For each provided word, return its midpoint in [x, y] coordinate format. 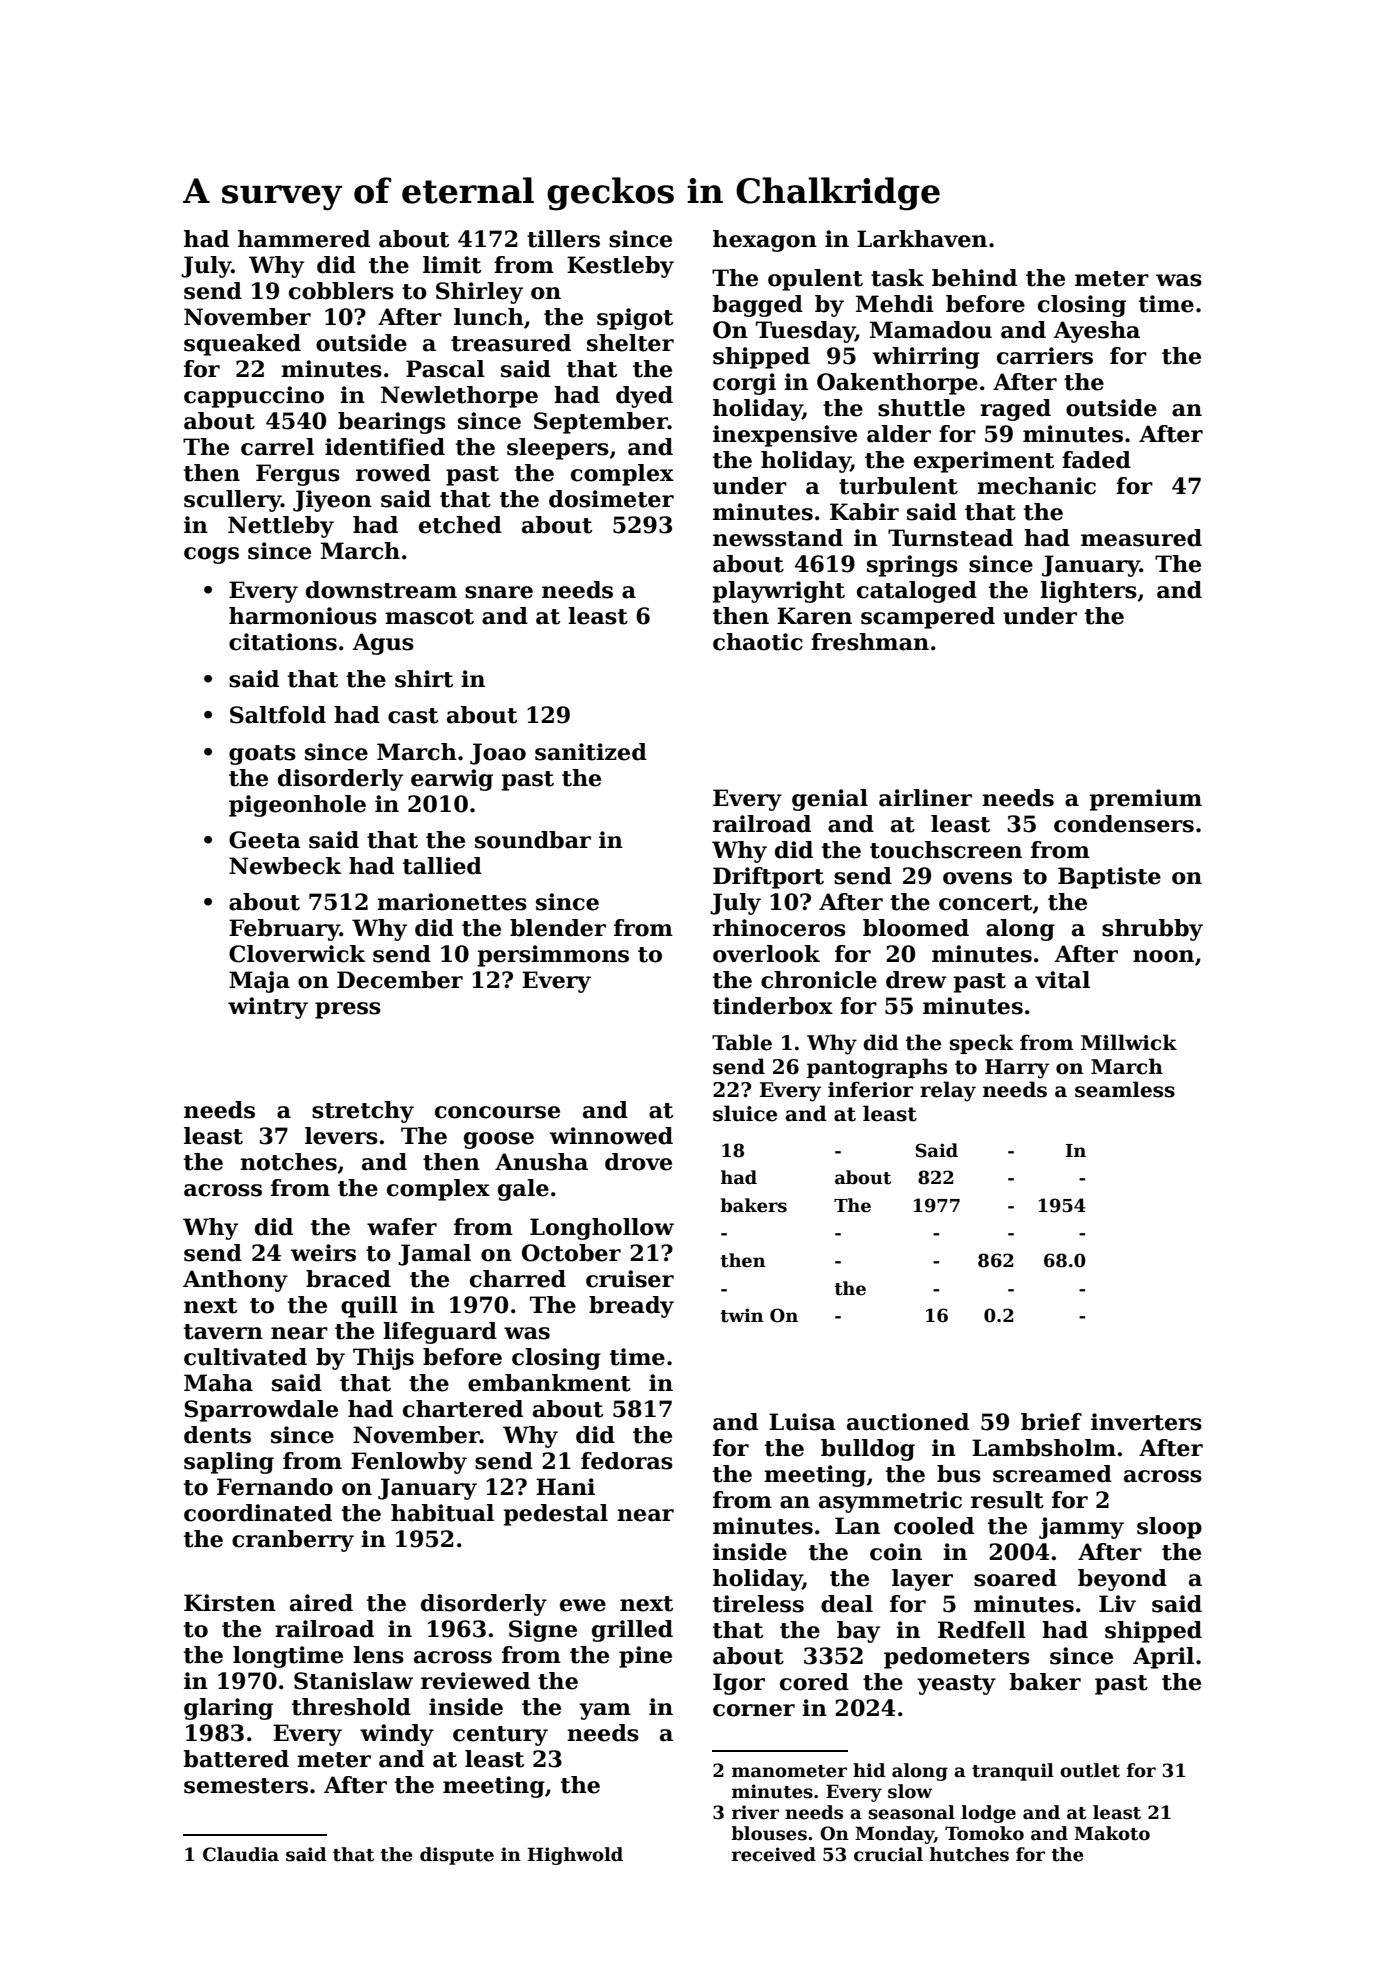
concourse [497, 1112]
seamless [1125, 1089]
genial [830, 800]
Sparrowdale [261, 1411]
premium [1146, 800]
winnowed [611, 1136]
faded [1096, 460]
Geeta [265, 840]
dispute [457, 1856]
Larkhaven [922, 239]
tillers [563, 239]
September [601, 423]
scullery [232, 501]
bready [631, 1307]
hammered [304, 239]
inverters [1146, 1422]
